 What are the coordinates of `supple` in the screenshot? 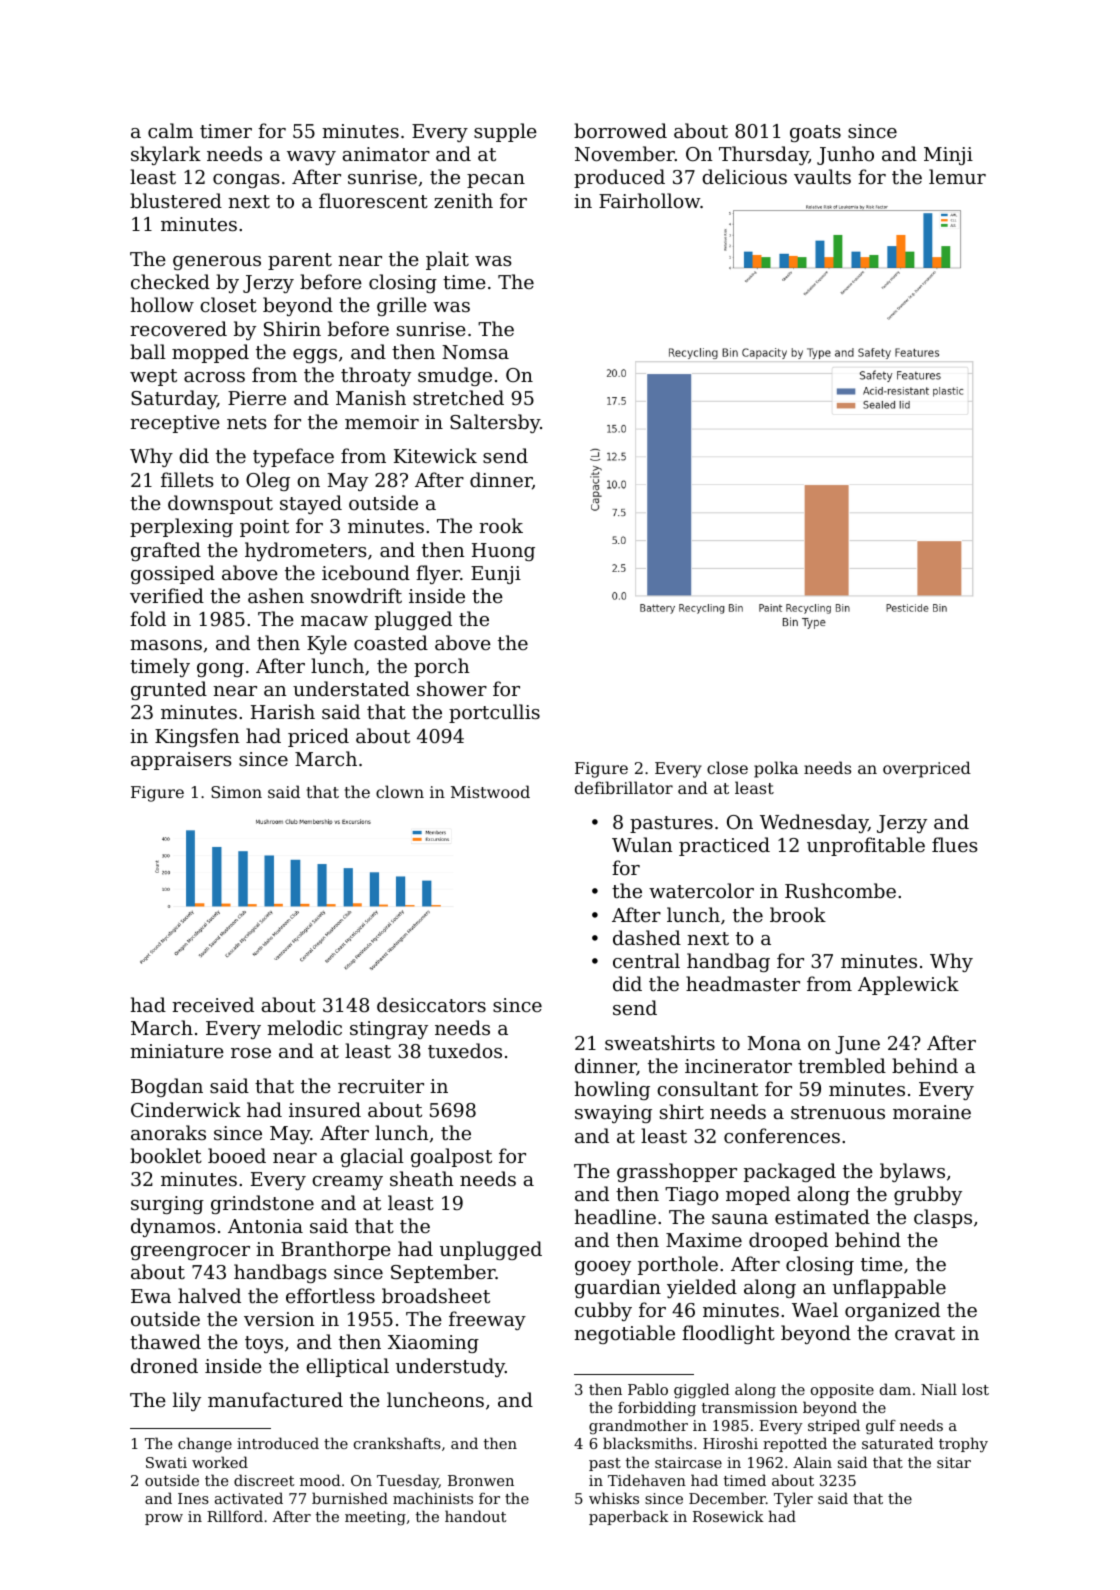 It's located at (505, 132).
